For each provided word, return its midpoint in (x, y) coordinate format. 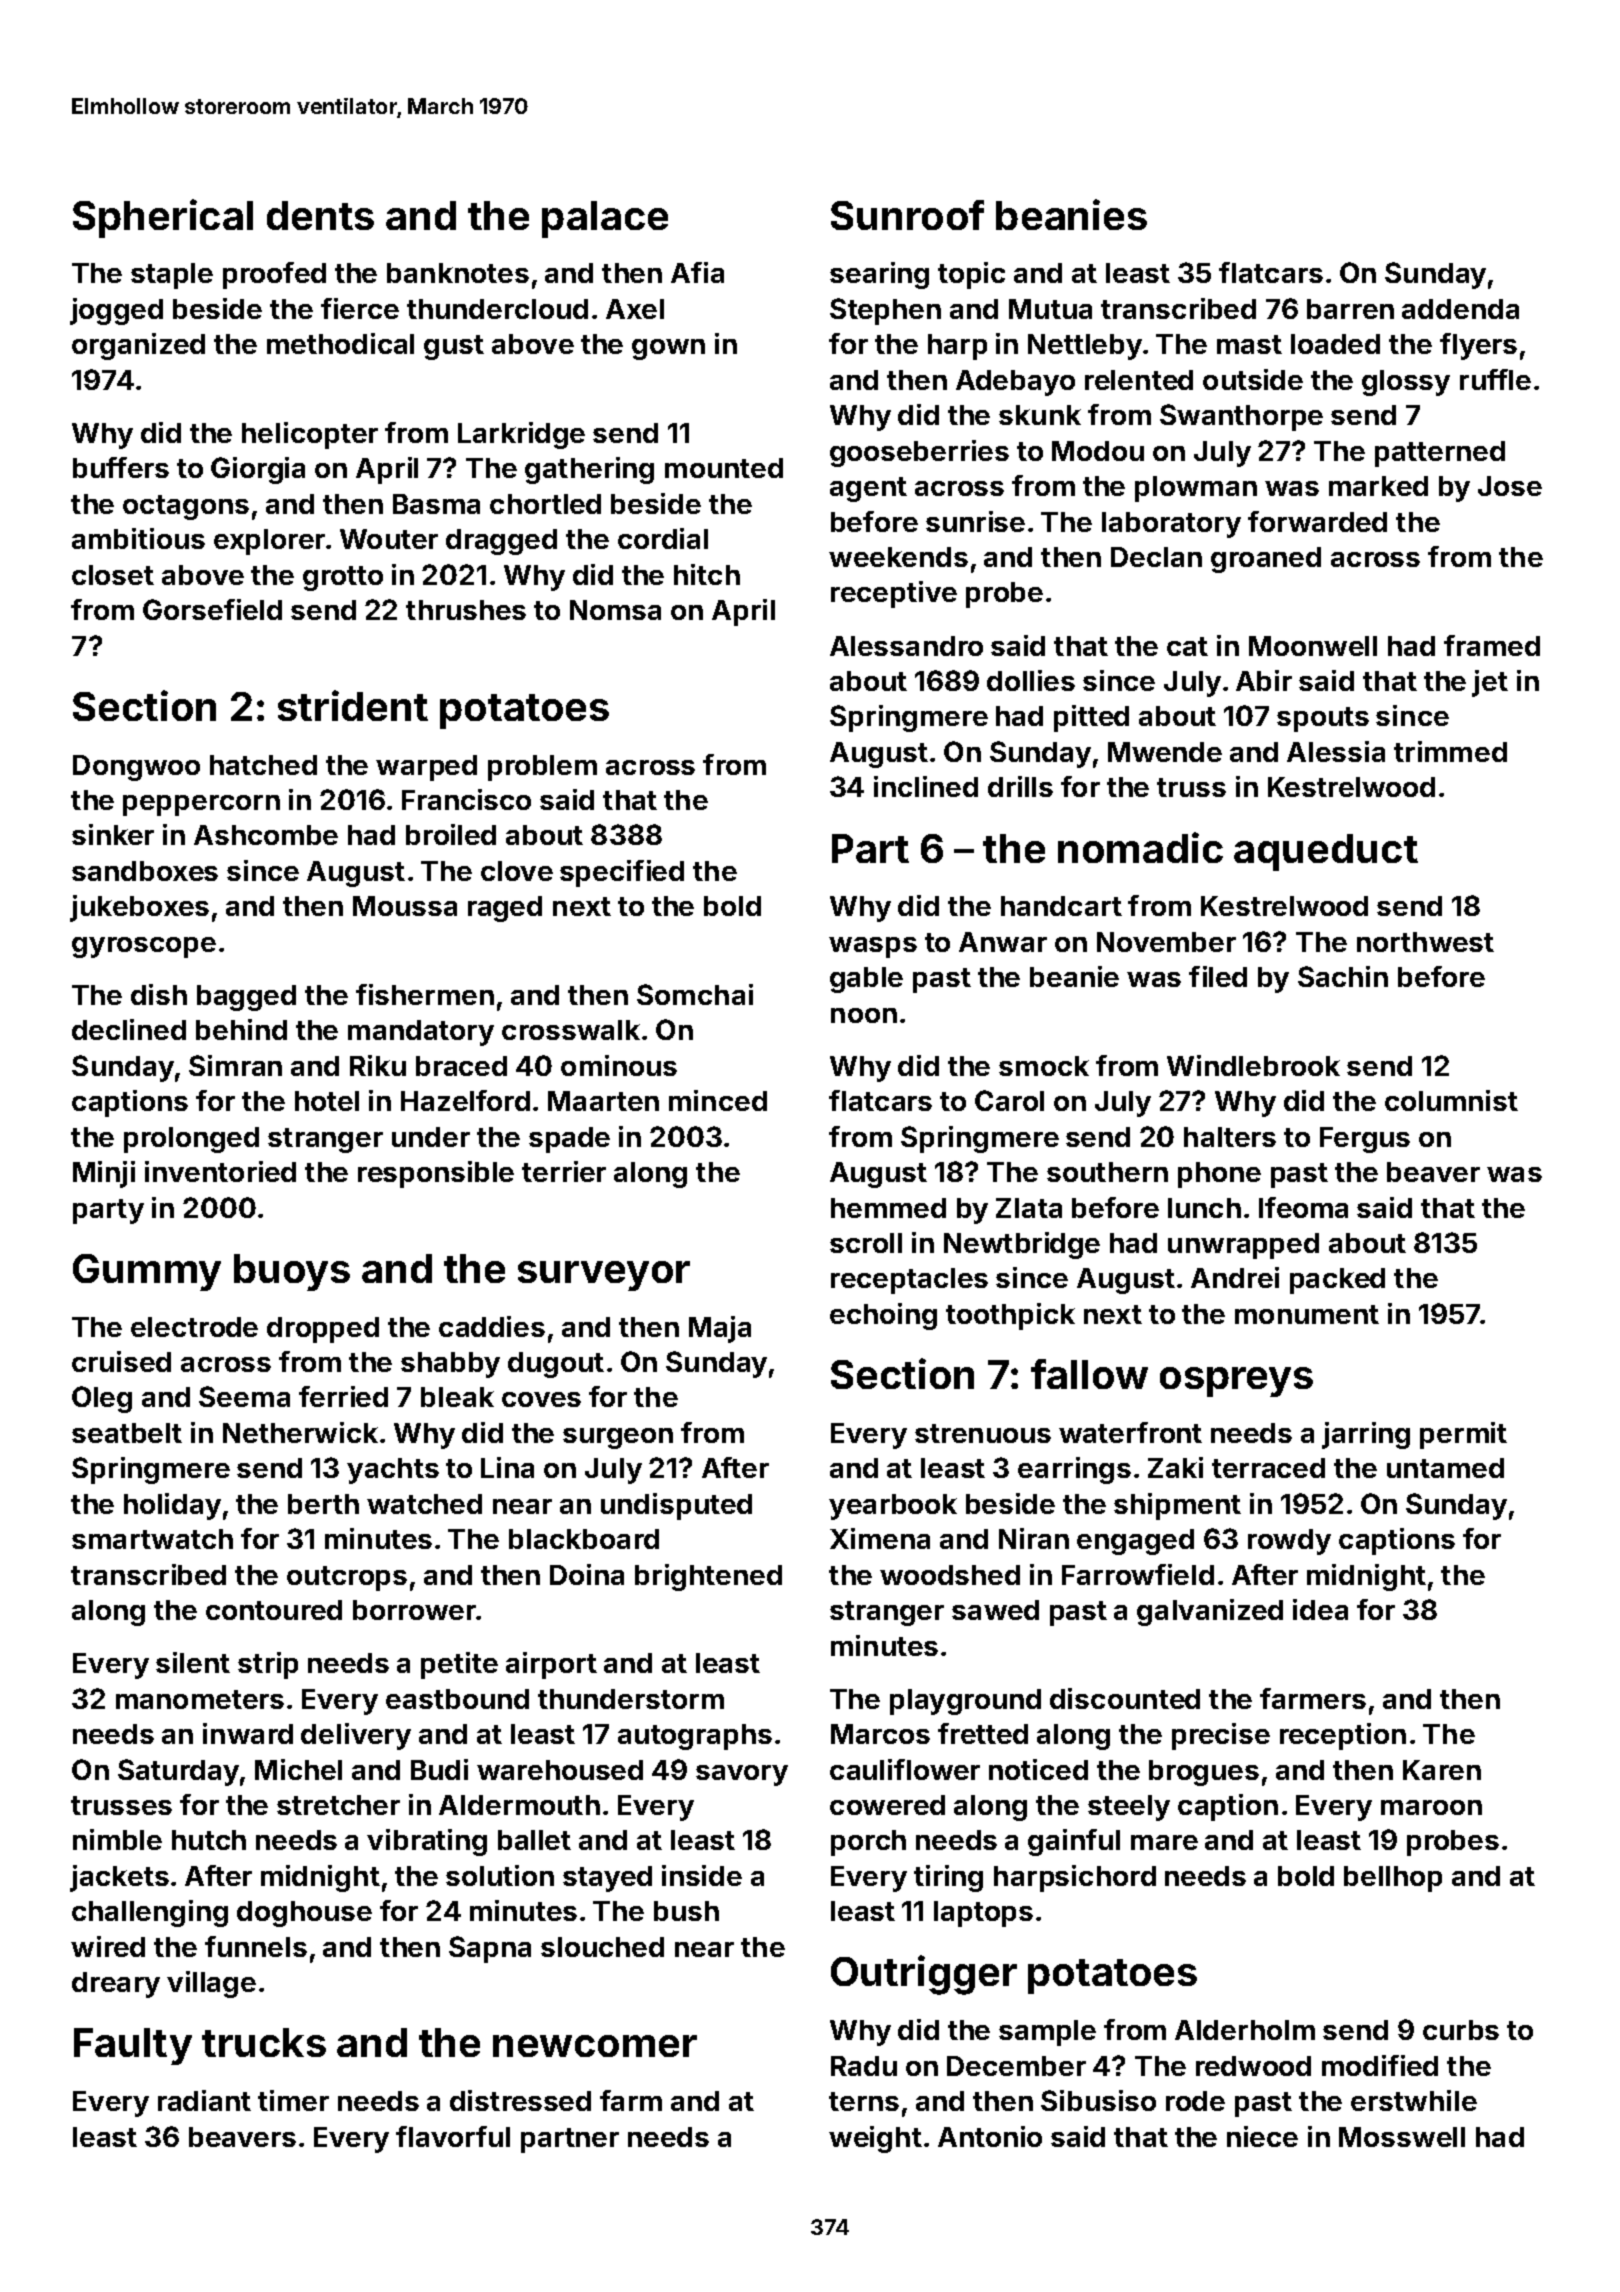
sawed (995, 1610)
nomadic (1140, 847)
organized (138, 346)
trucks (264, 2042)
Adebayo (1015, 383)
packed (1337, 1281)
